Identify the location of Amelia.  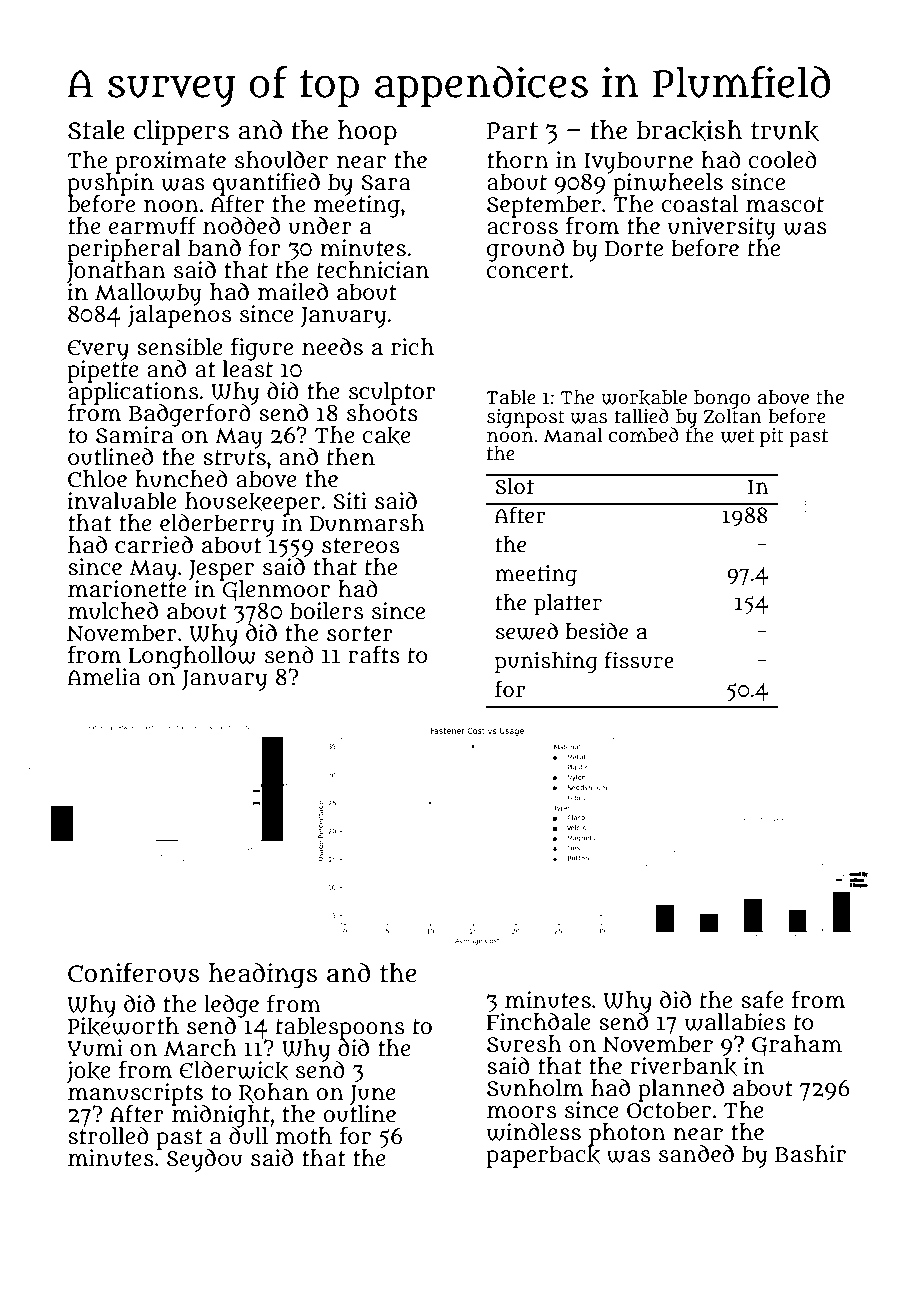
(104, 677).
